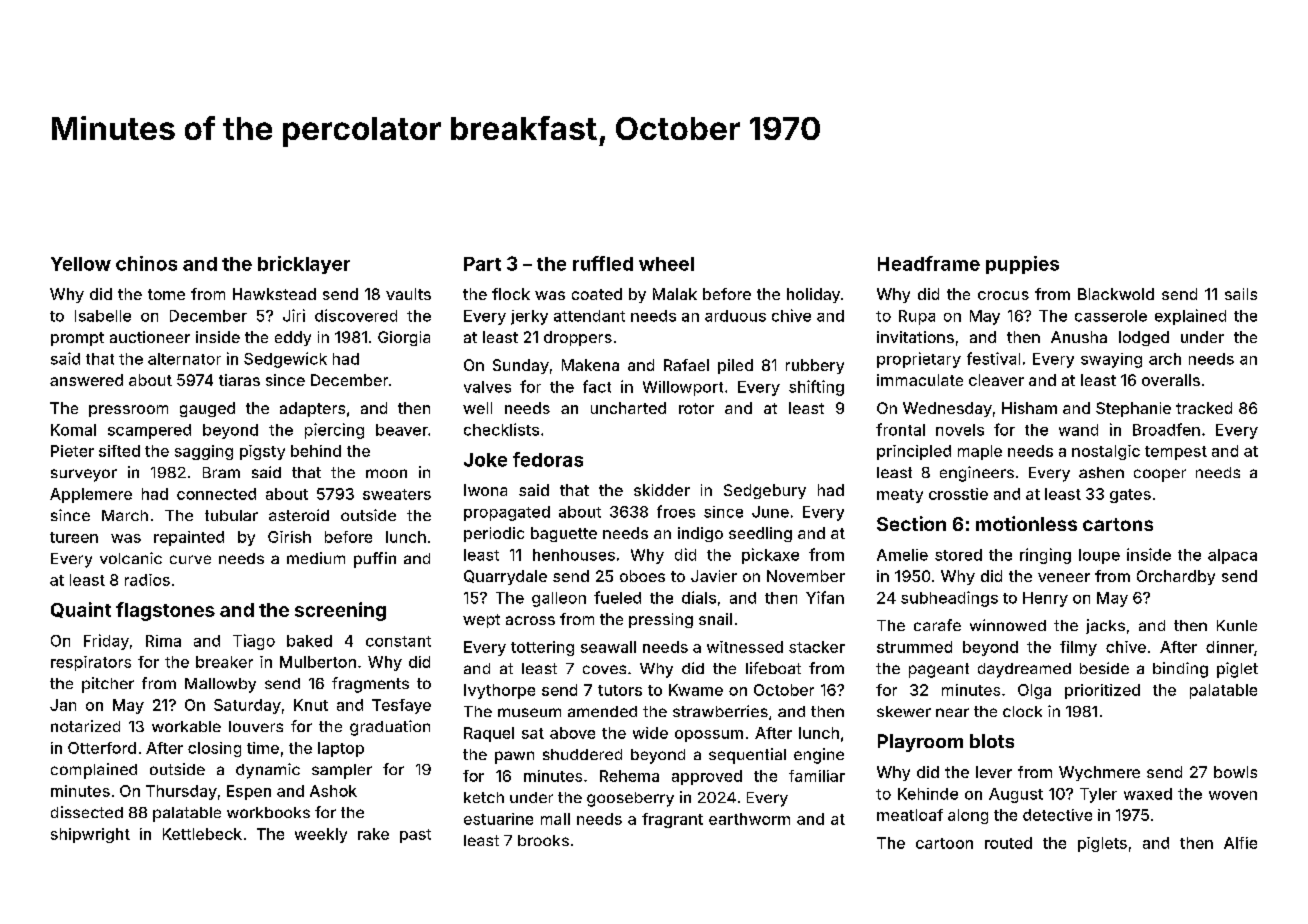 This page has height=924, width=1308. Describe the element at coordinates (408, 294) in the page. I see `vaults` at that location.
